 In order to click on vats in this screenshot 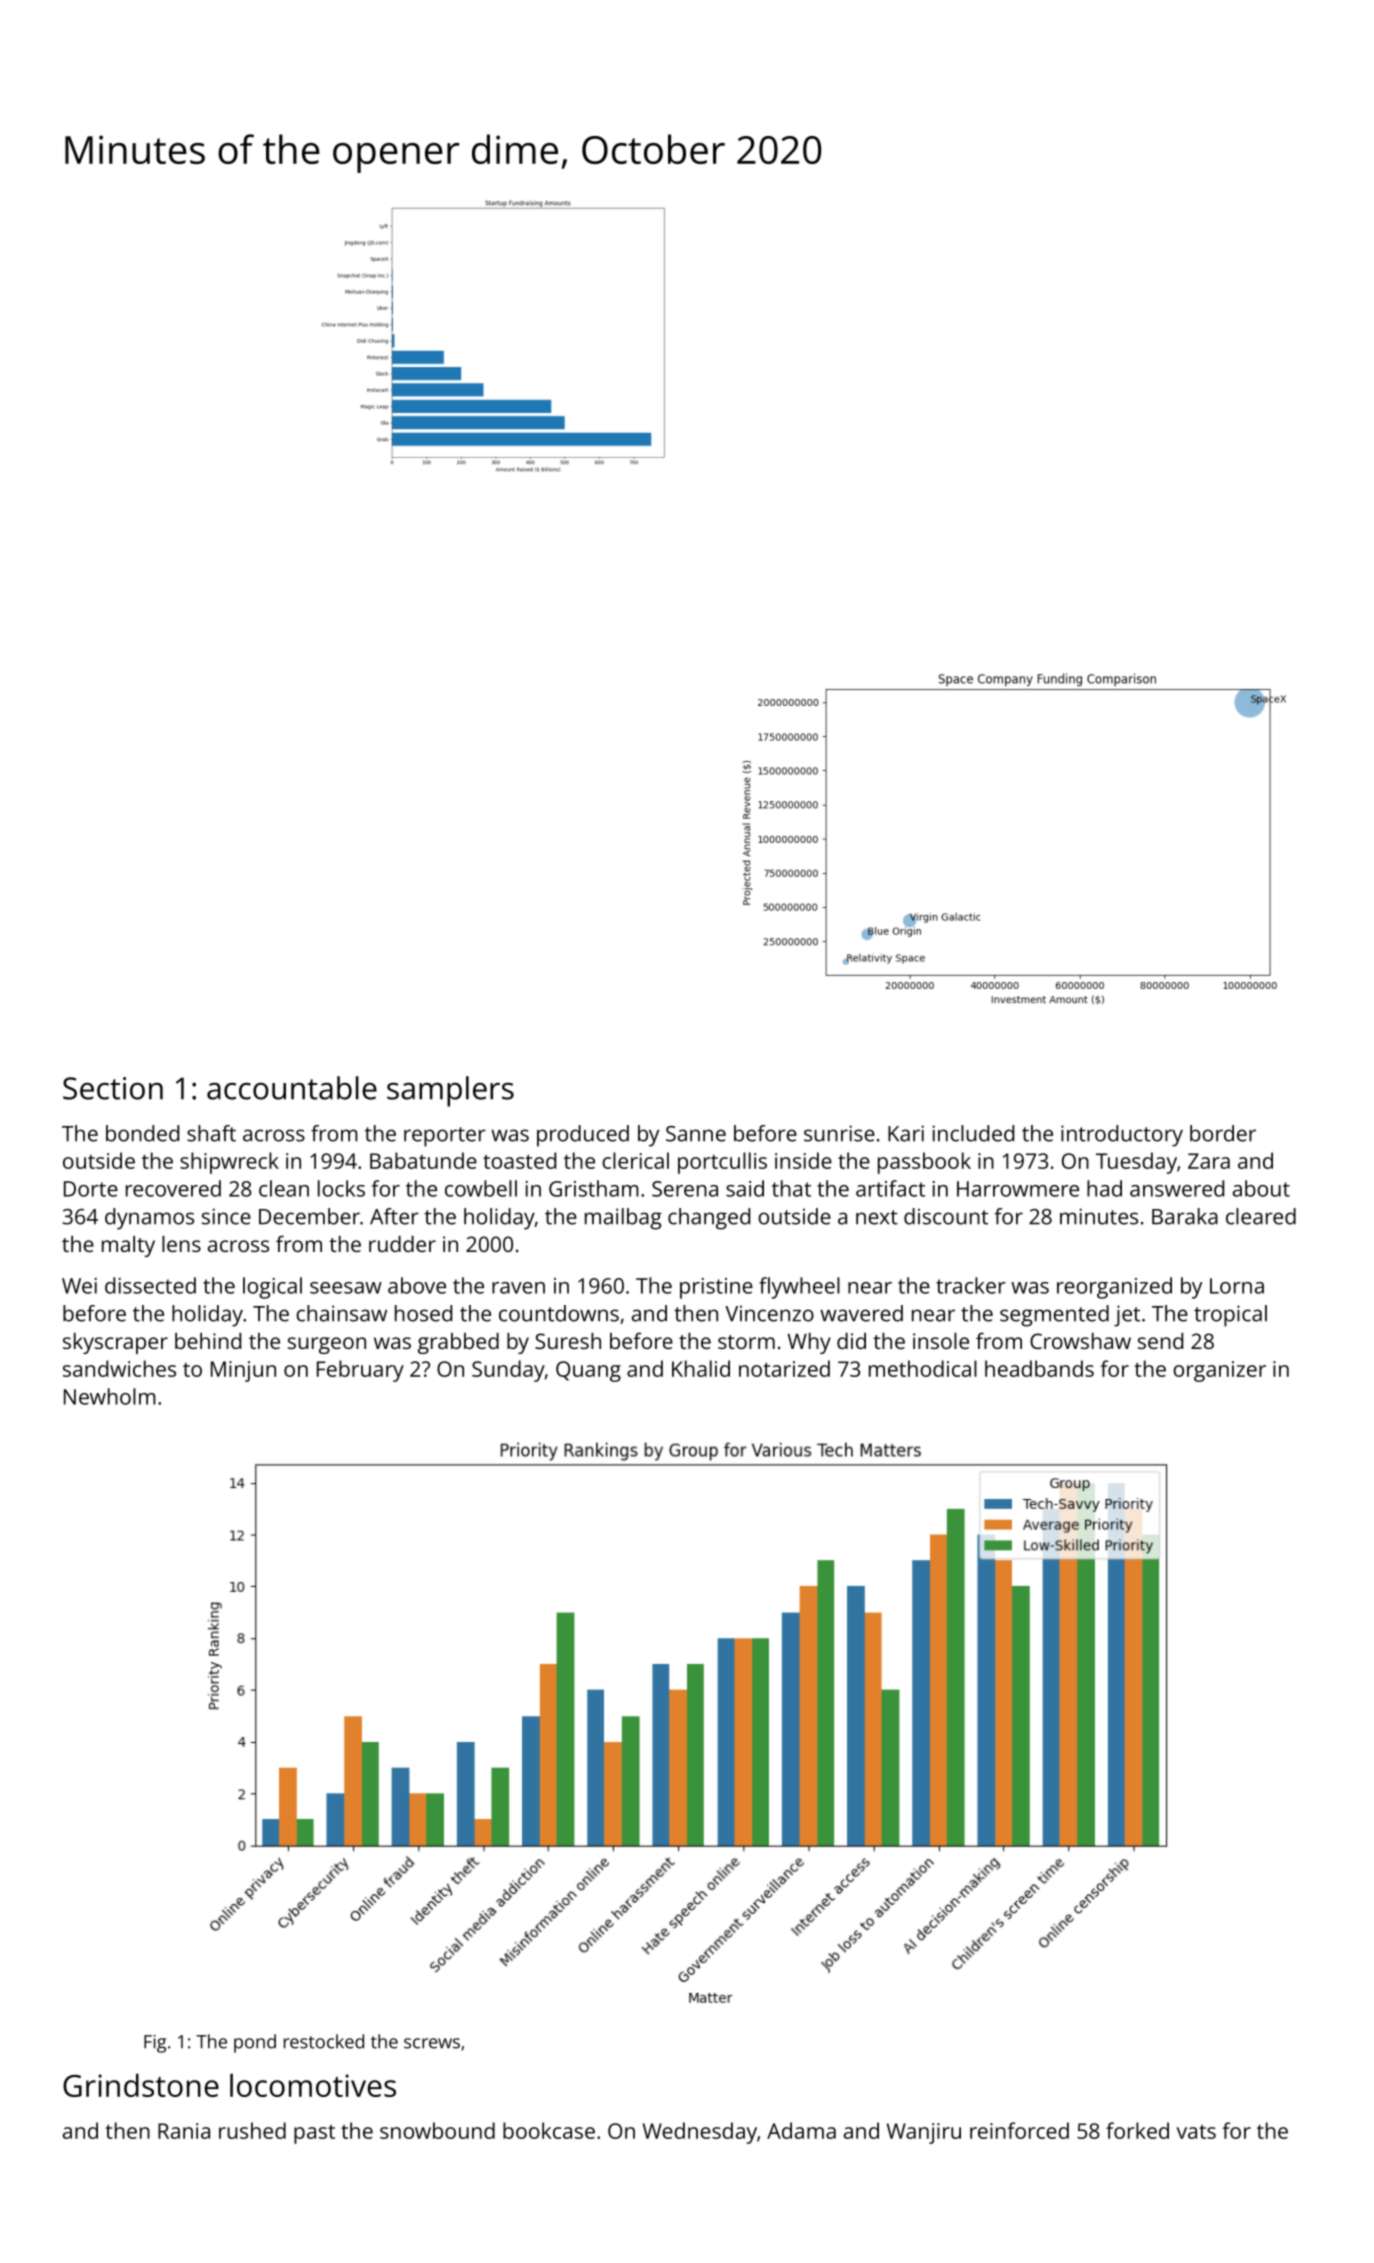, I will do `click(1196, 2132)`.
